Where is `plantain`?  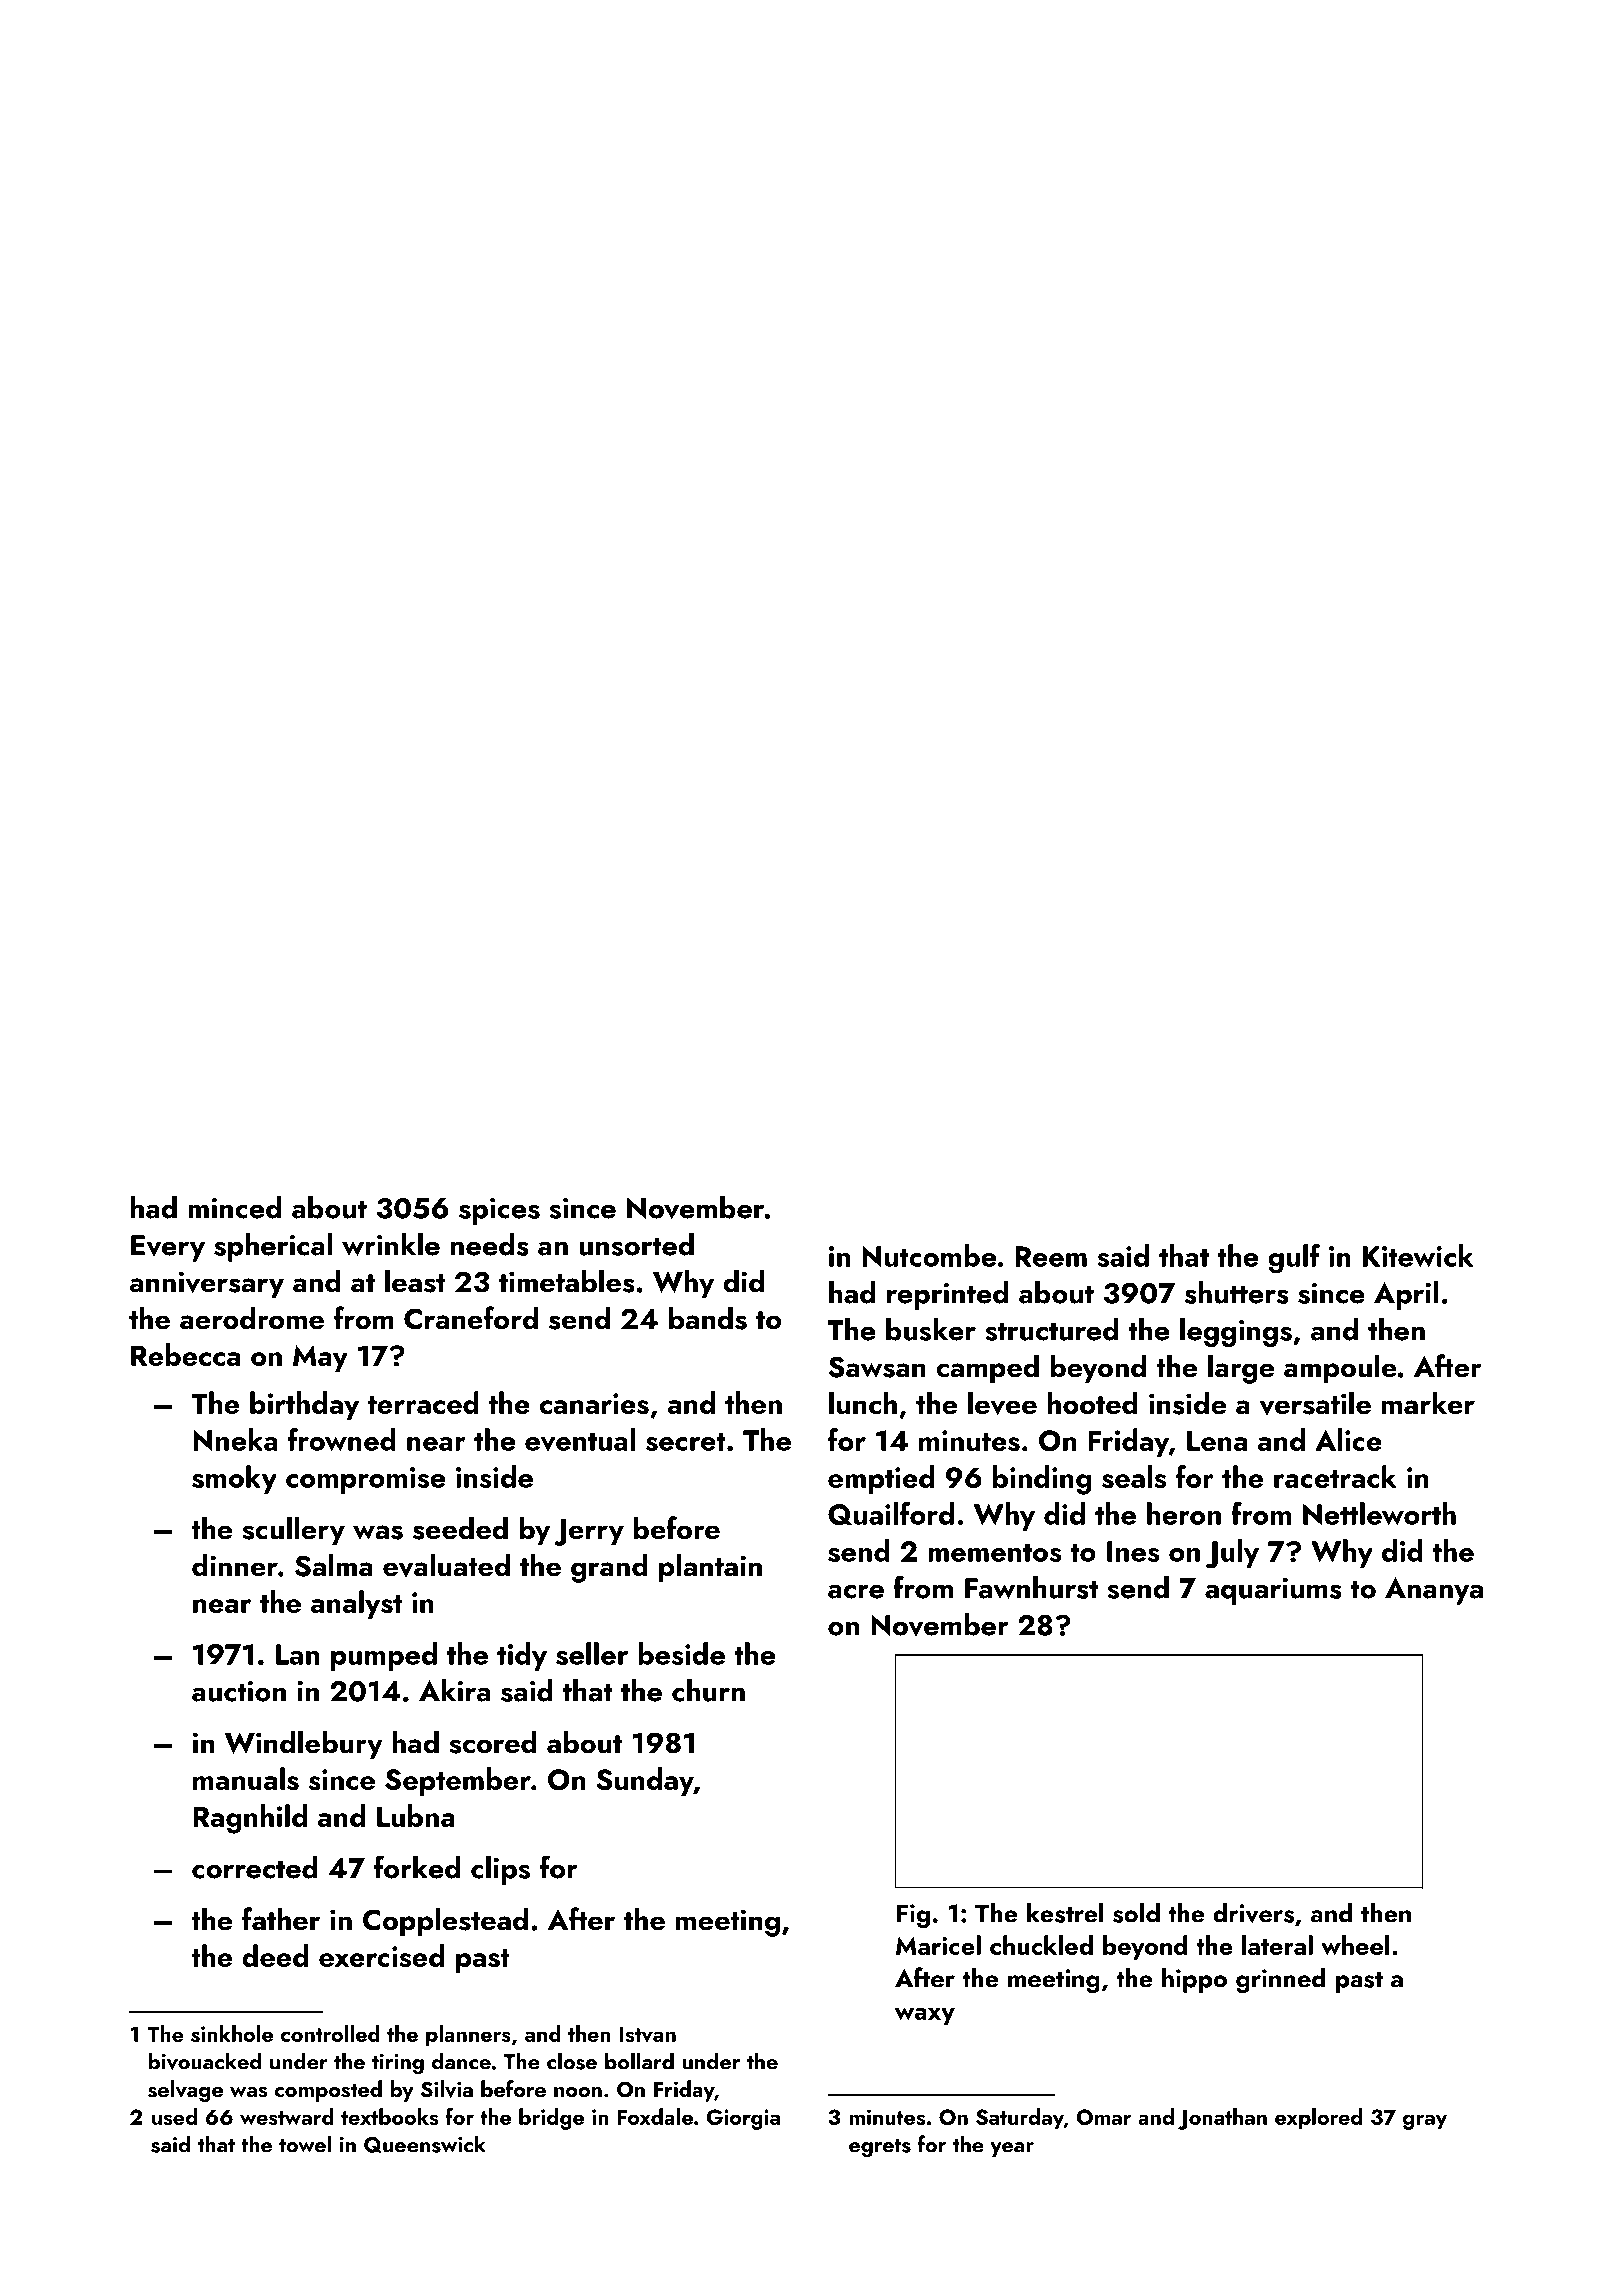
plantain is located at coordinates (710, 1568).
